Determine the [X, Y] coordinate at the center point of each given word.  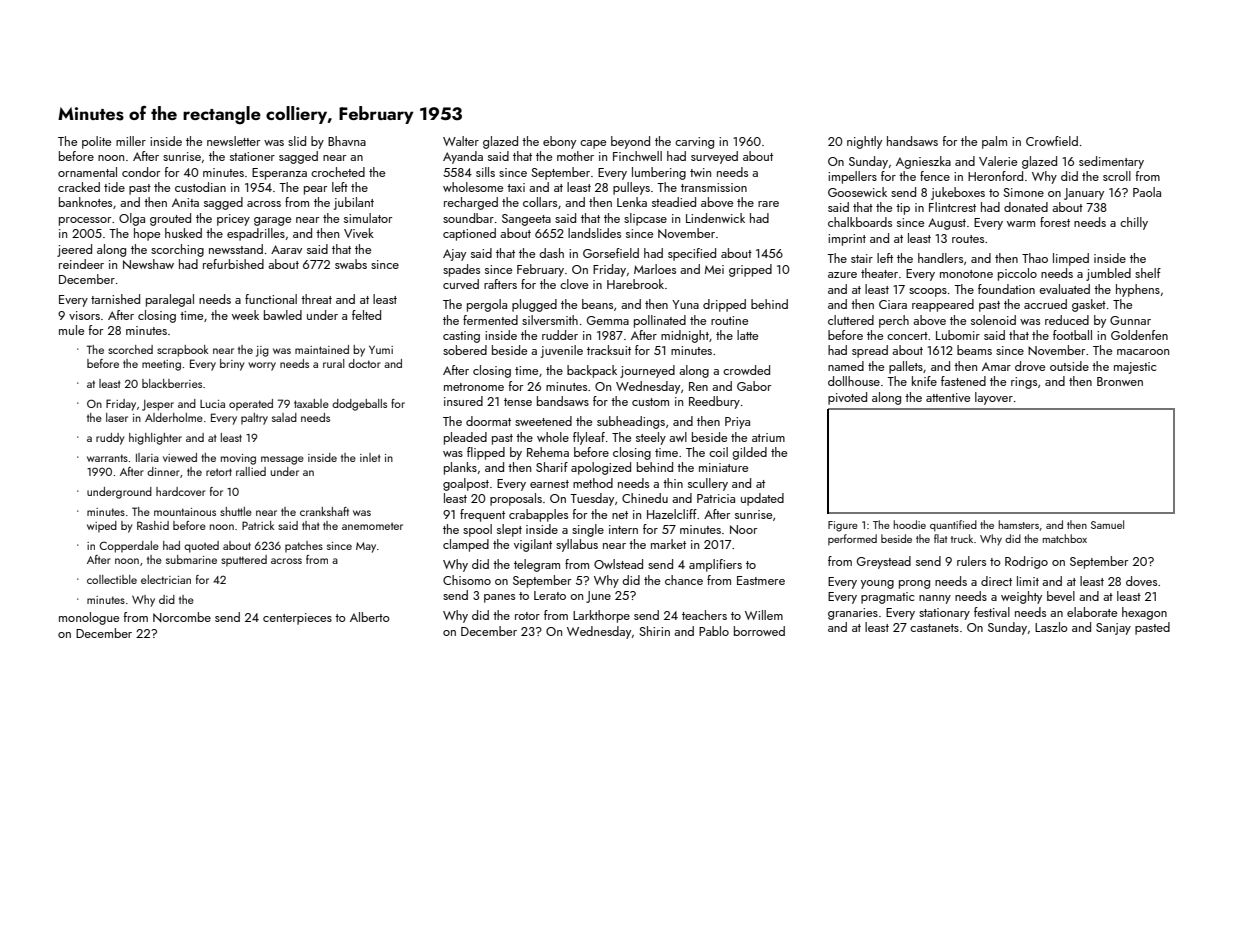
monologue [89, 618]
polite [96, 142]
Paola [1147, 192]
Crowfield [1052, 141]
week [245, 315]
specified [692, 254]
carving [694, 143]
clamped [466, 545]
